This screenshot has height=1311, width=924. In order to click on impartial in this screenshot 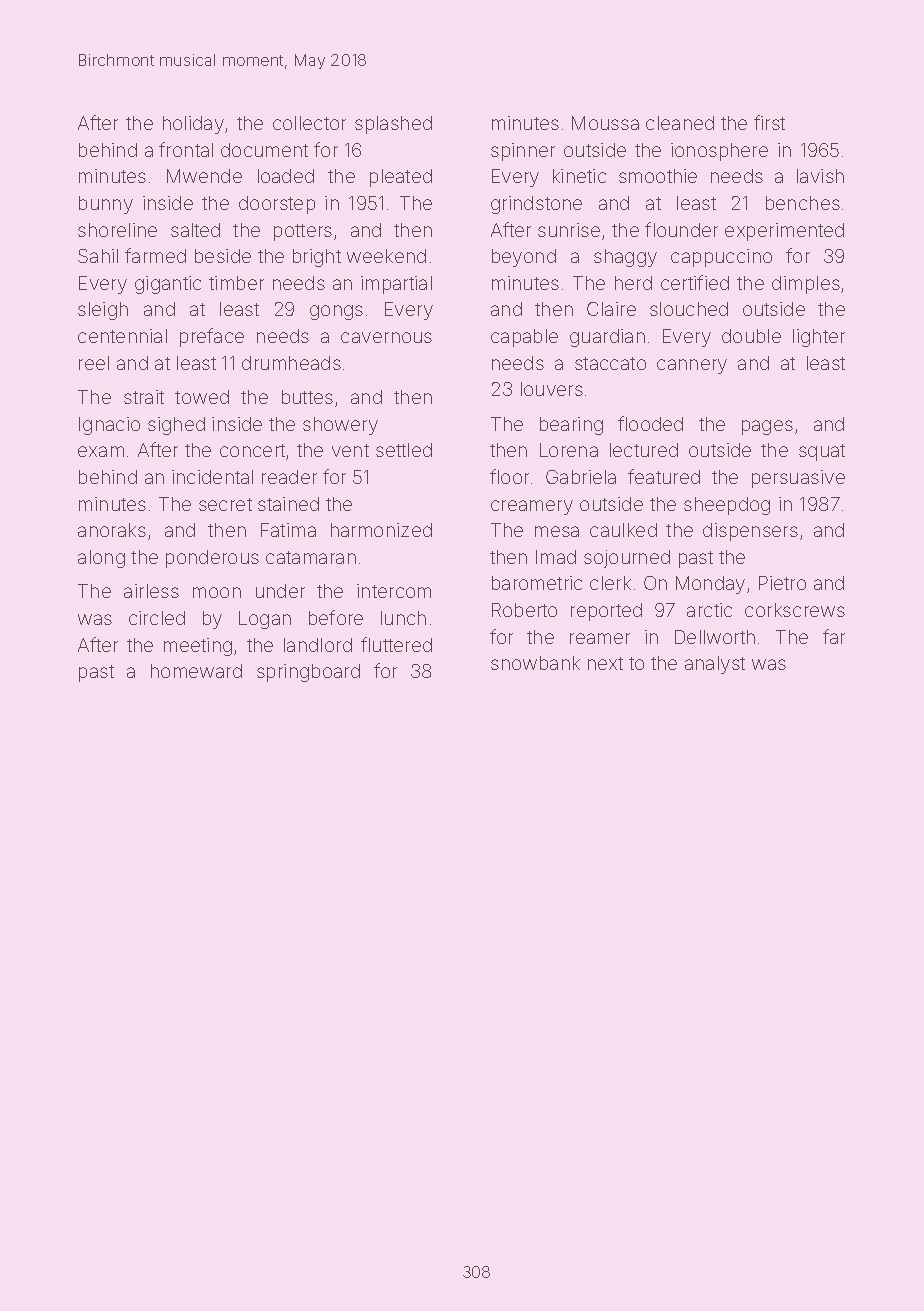, I will do `click(396, 285)`.
